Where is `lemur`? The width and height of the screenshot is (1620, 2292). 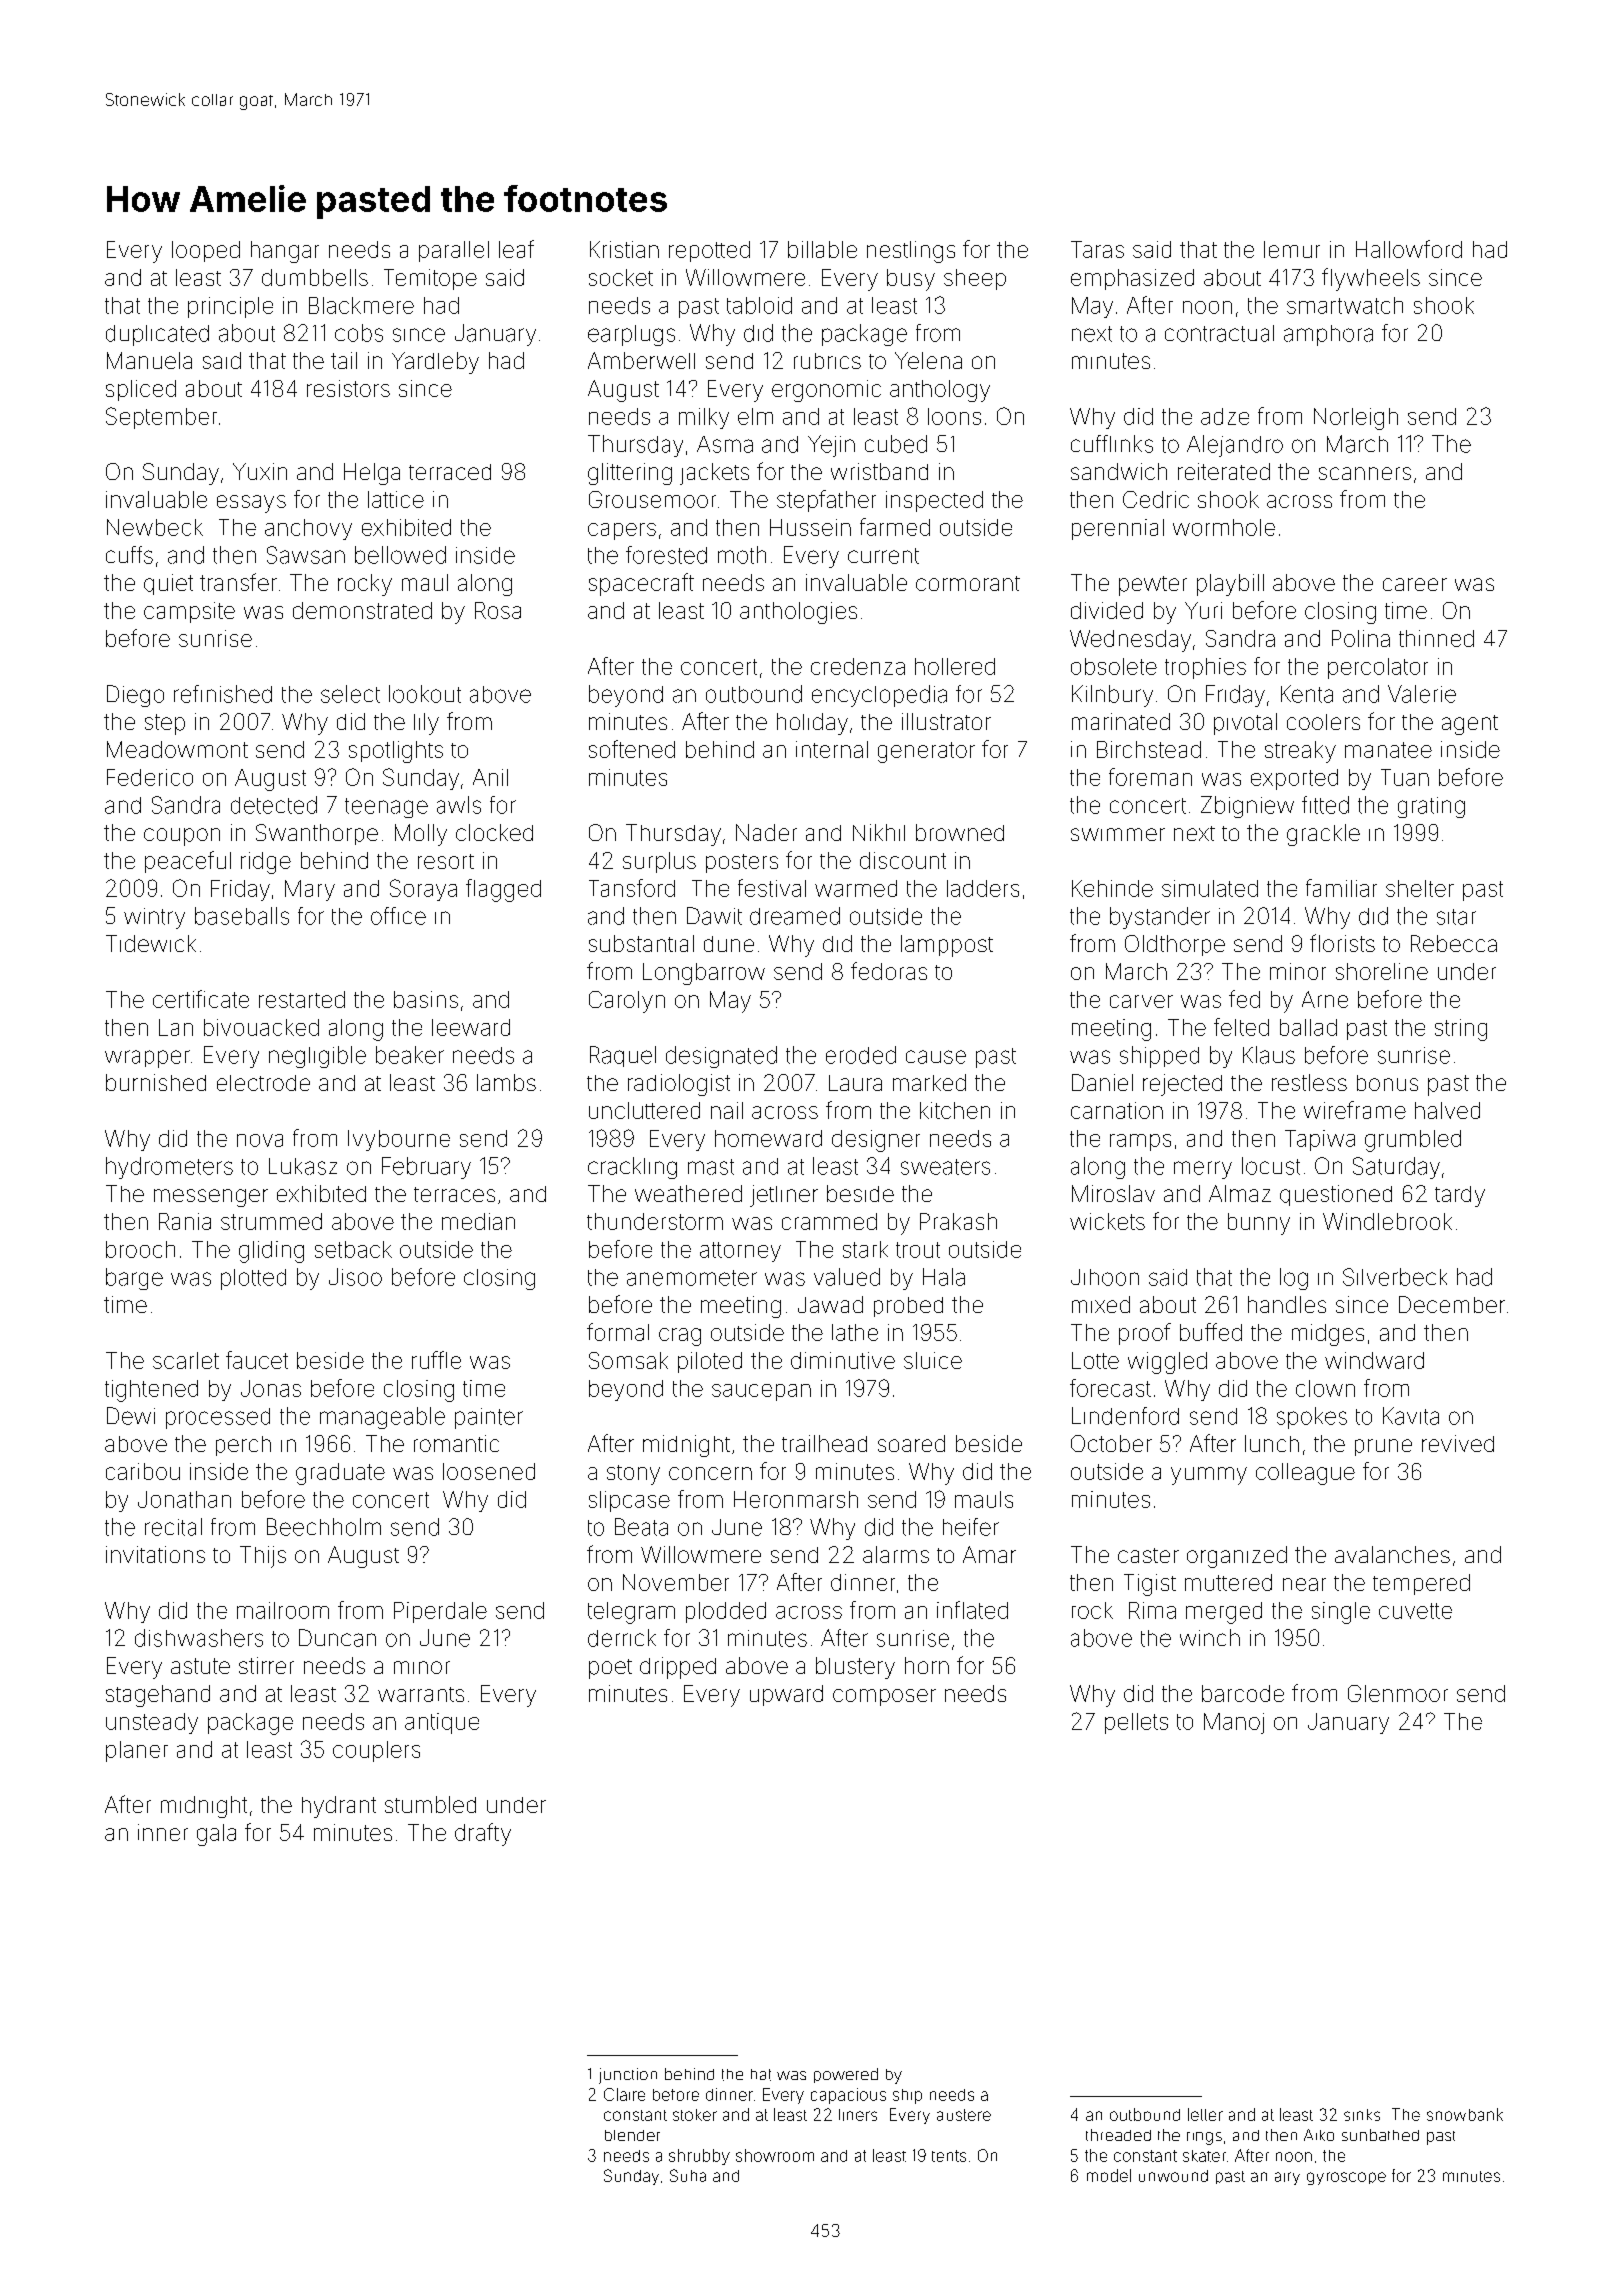
lemur is located at coordinates (1292, 249).
